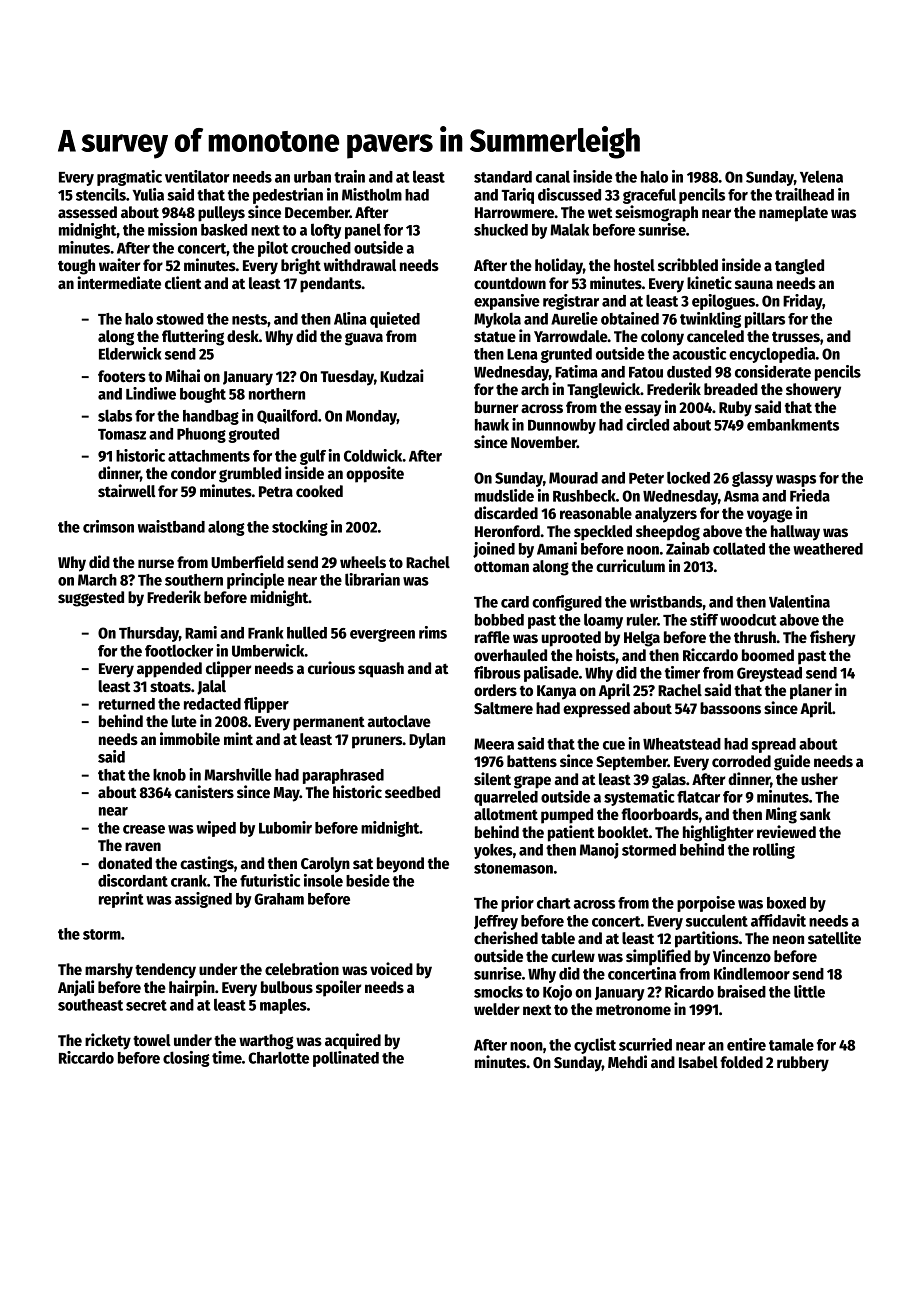 The width and height of the document is (924, 1308). What do you see at coordinates (76, 267) in the document?
I see `tough` at bounding box center [76, 267].
